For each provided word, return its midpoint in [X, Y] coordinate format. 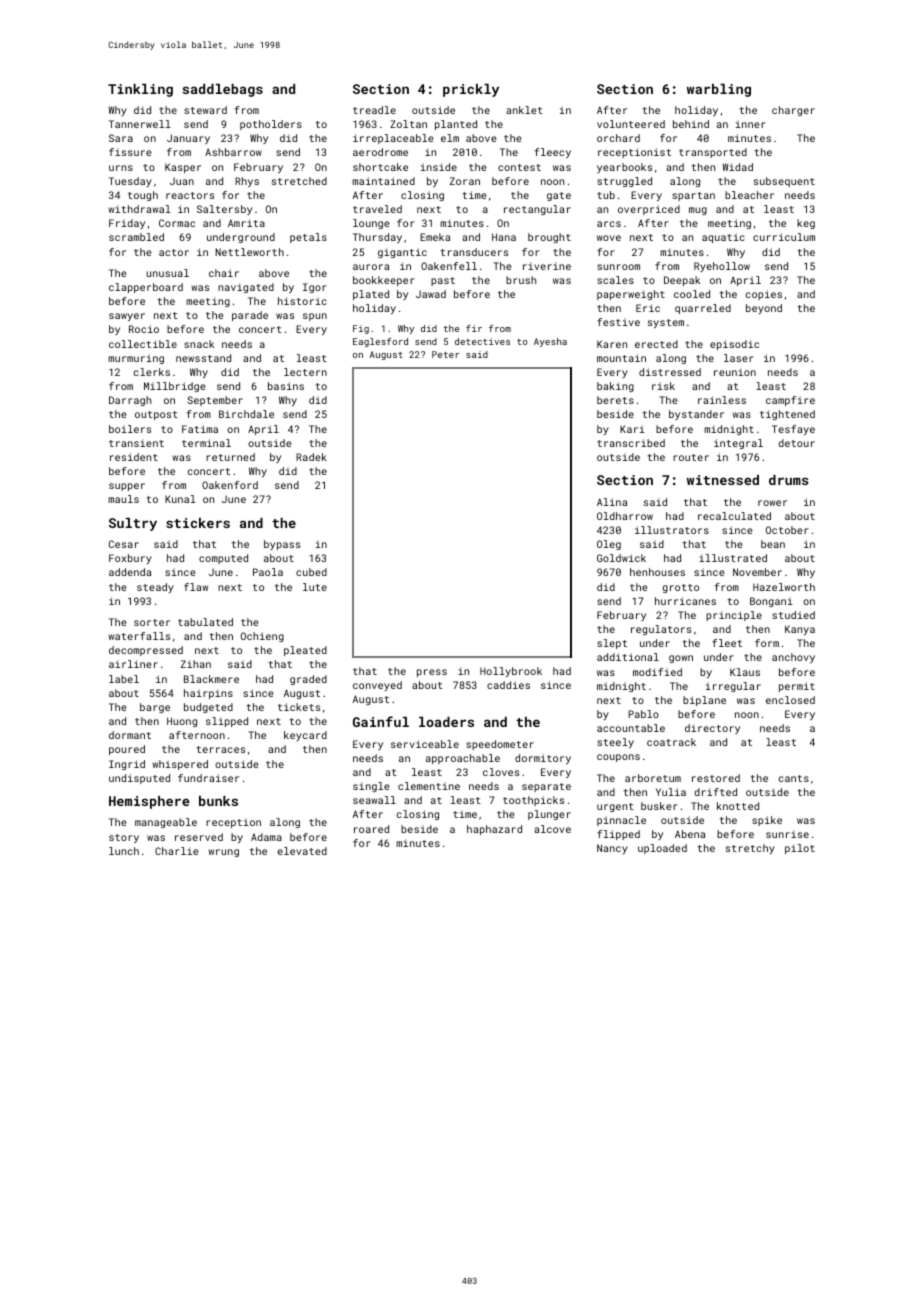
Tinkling [140, 90]
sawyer [127, 317]
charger [793, 111]
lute [315, 587]
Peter [445, 354]
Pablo [643, 714]
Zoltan [408, 124]
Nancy [612, 849]
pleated [305, 651]
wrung [223, 853]
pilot [800, 849]
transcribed [631, 443]
